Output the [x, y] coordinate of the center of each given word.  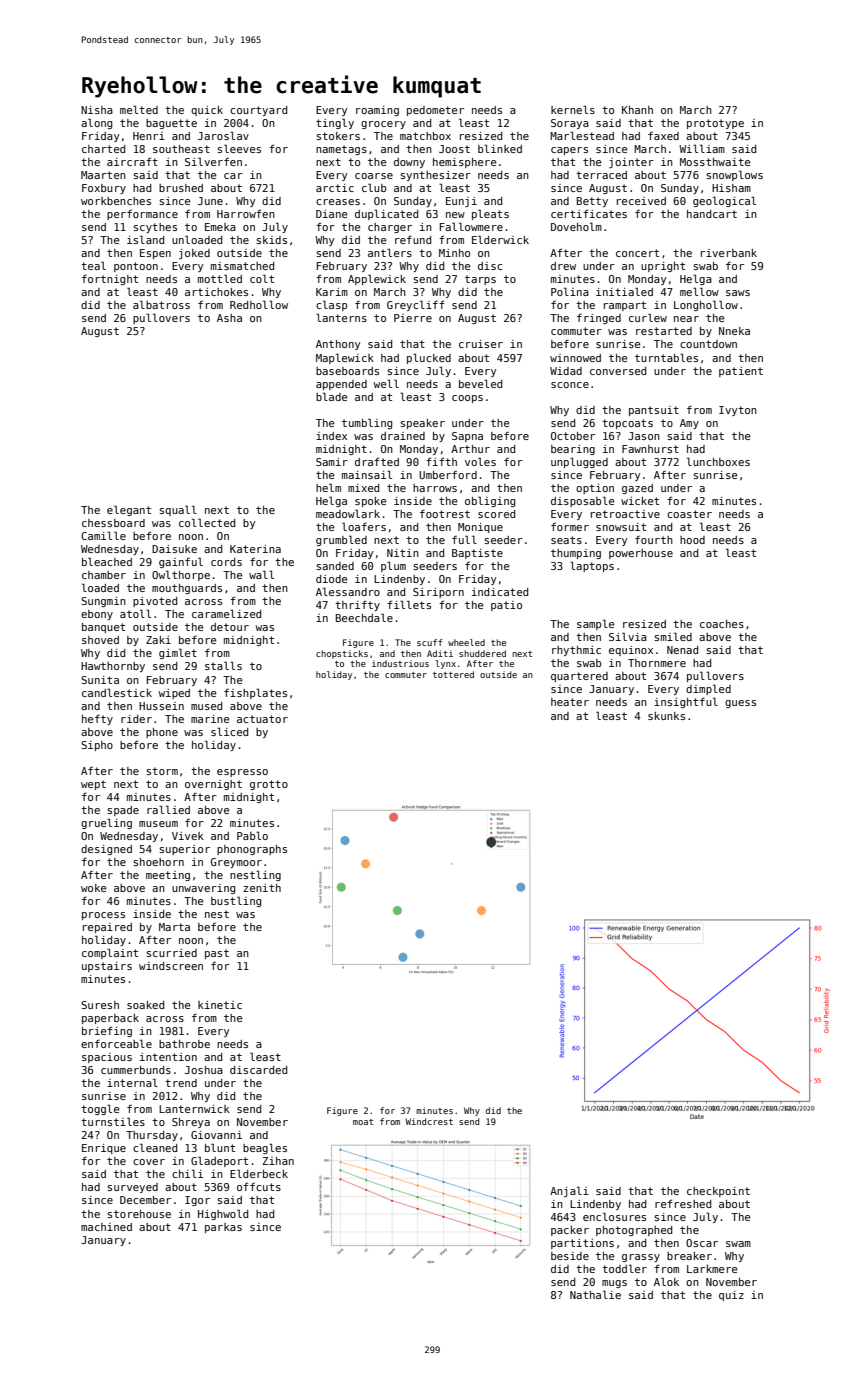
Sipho [97, 746]
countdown [708, 344]
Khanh [637, 110]
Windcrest [429, 1121]
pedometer [435, 111]
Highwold [223, 1214]
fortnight [110, 280]
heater [570, 702]
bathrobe [184, 1044]
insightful [686, 702]
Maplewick [345, 358]
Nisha [97, 110]
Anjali [569, 1191]
